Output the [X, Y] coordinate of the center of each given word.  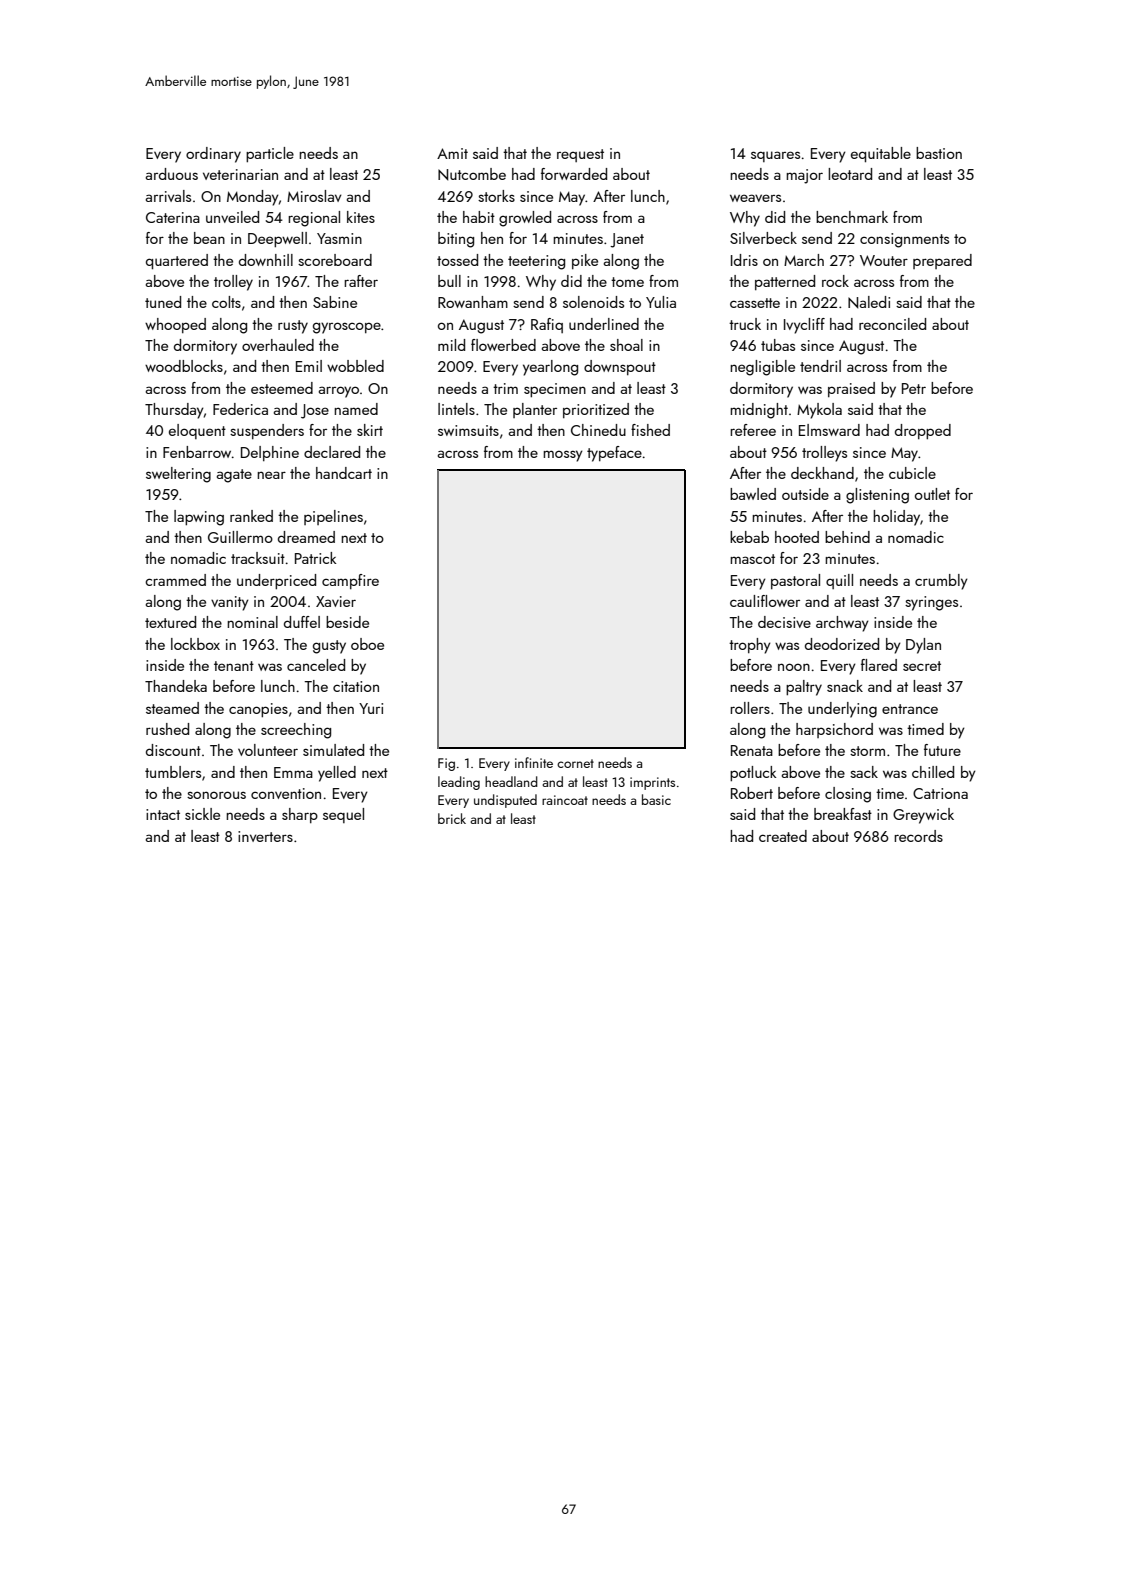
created [783, 836]
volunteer [268, 750]
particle [270, 154]
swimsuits [468, 430]
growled [525, 219]
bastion [939, 153]
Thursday [174, 411]
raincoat [565, 800]
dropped [923, 431]
